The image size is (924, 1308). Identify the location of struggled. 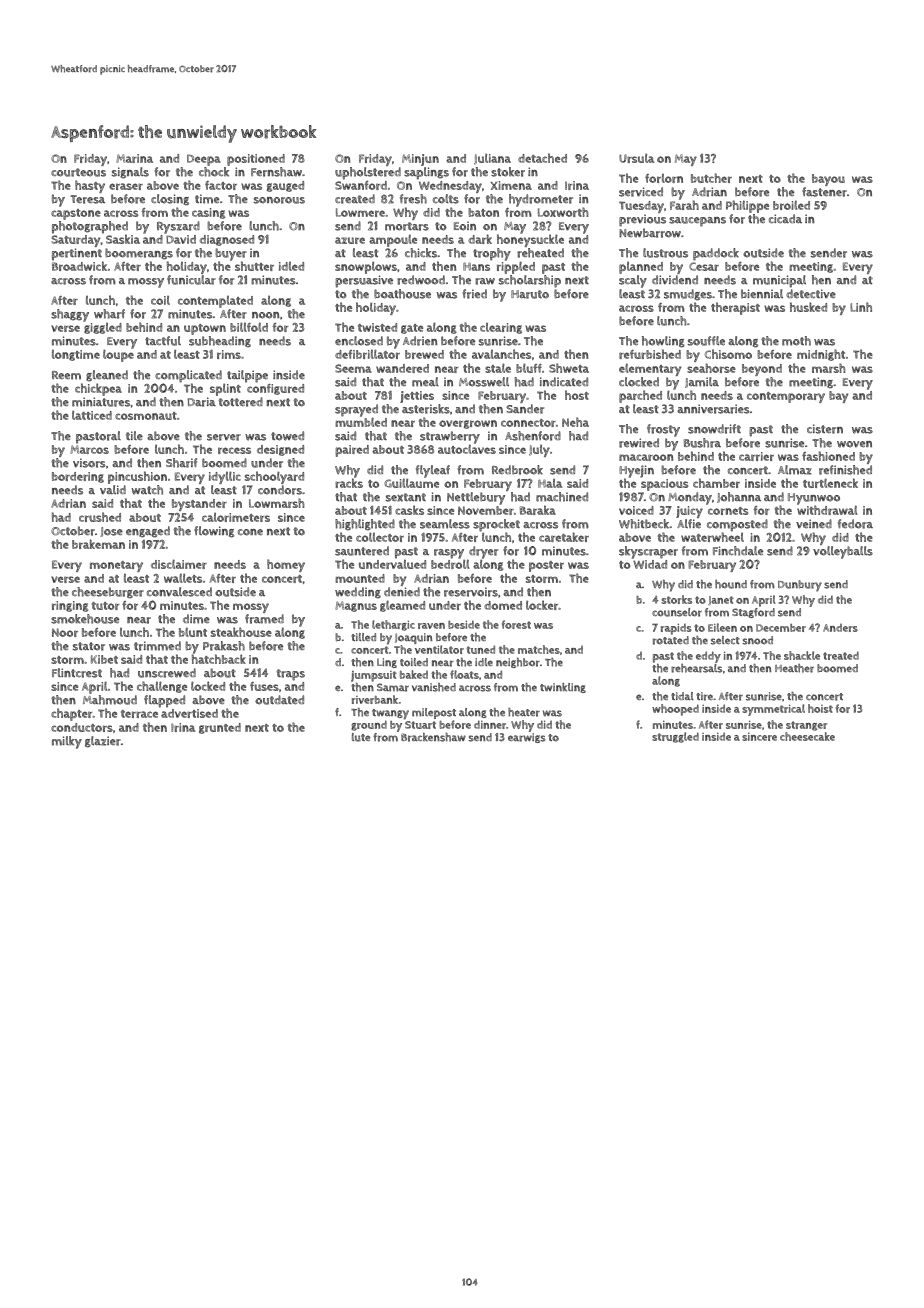
(675, 737).
